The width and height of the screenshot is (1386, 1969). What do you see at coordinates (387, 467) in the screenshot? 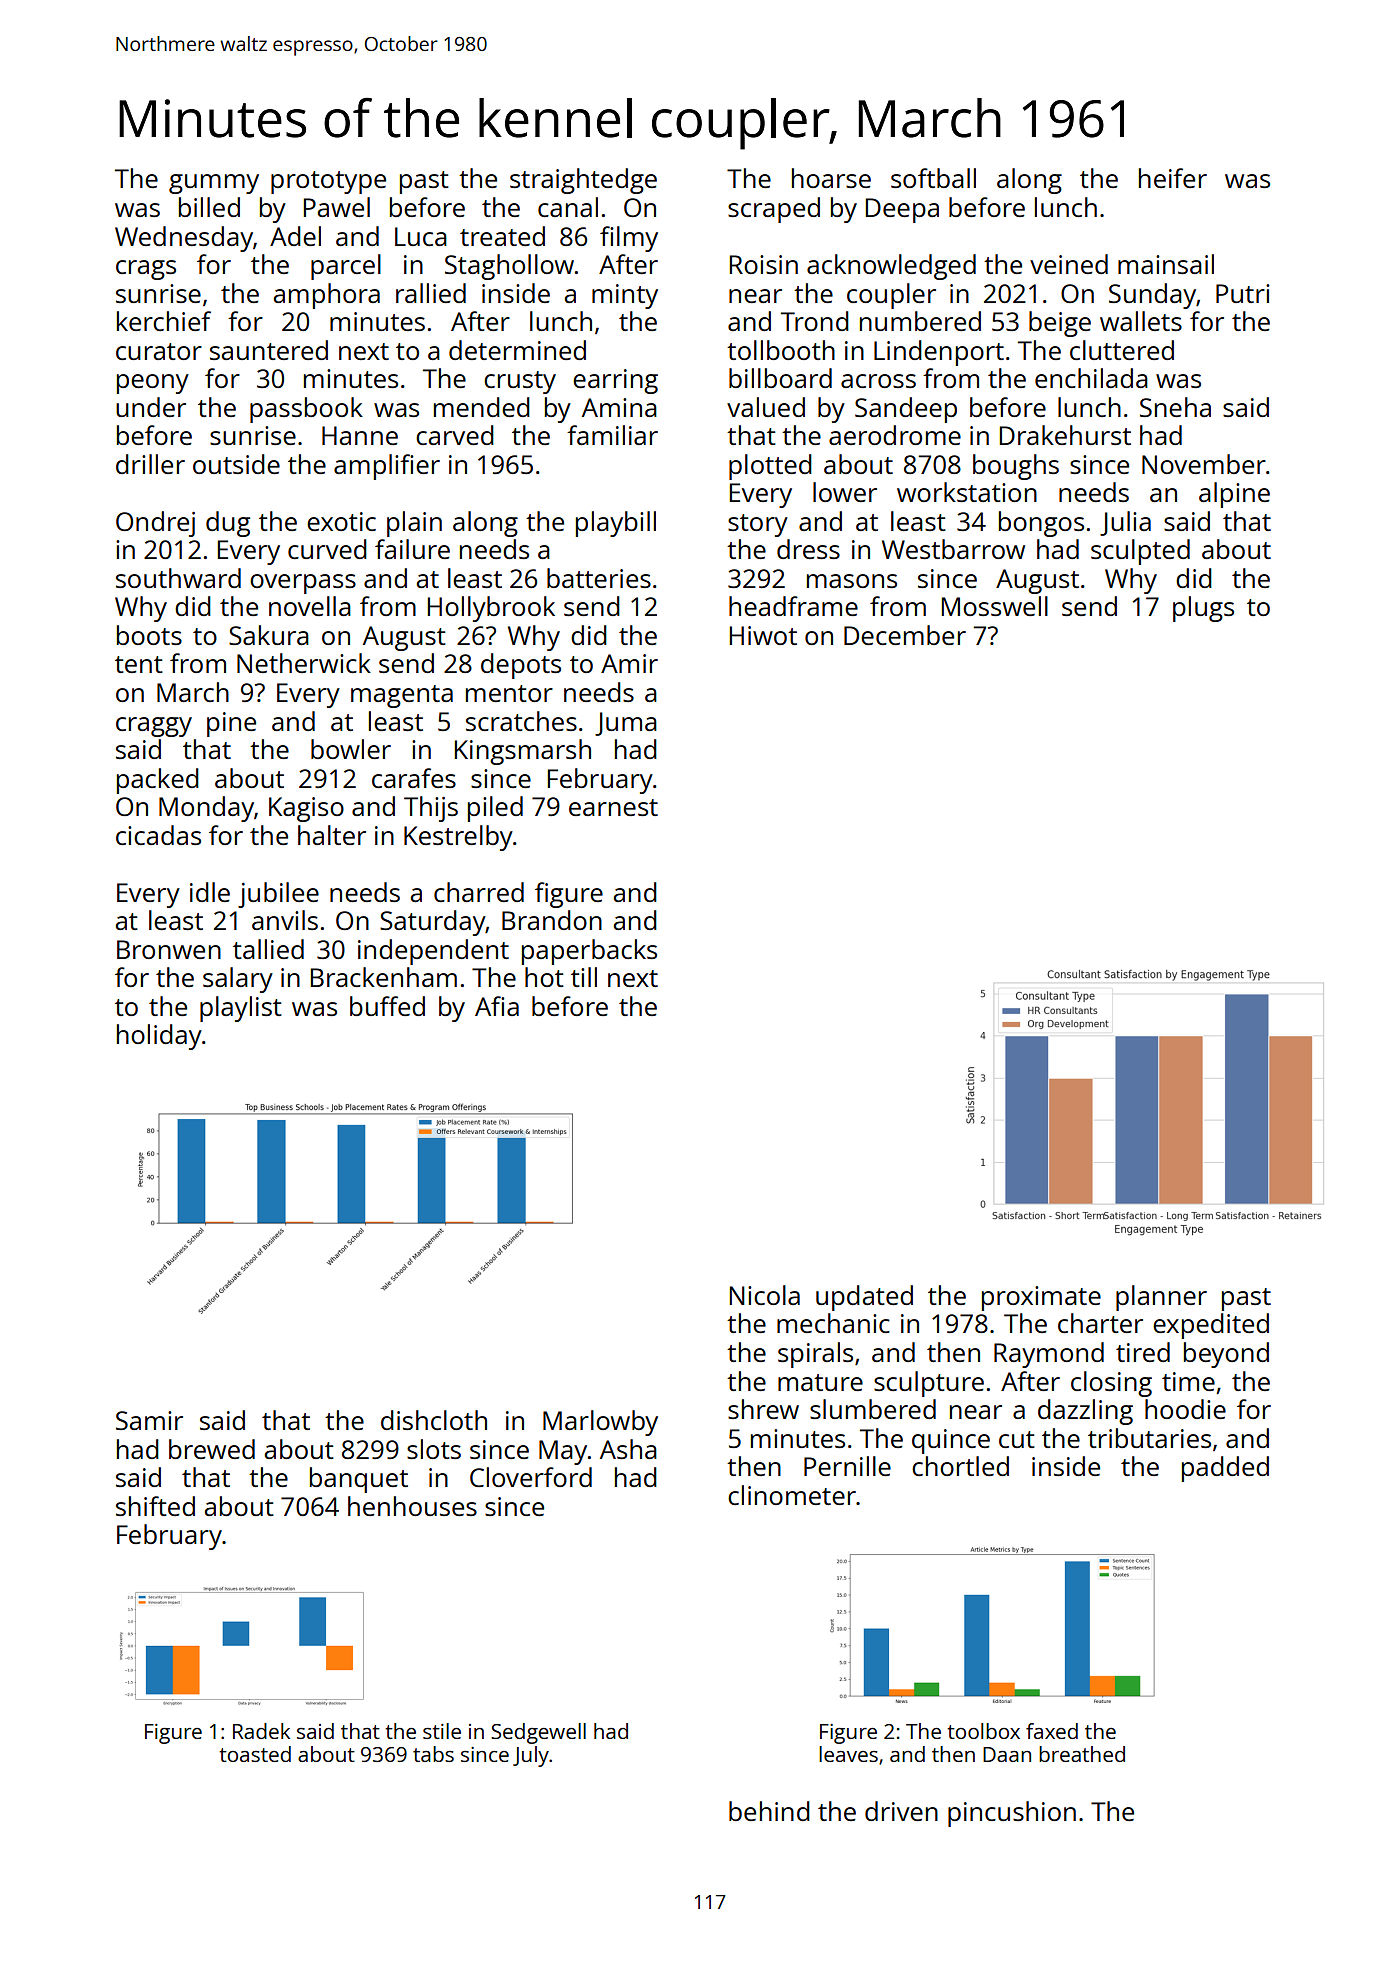
I see `amplifier` at bounding box center [387, 467].
